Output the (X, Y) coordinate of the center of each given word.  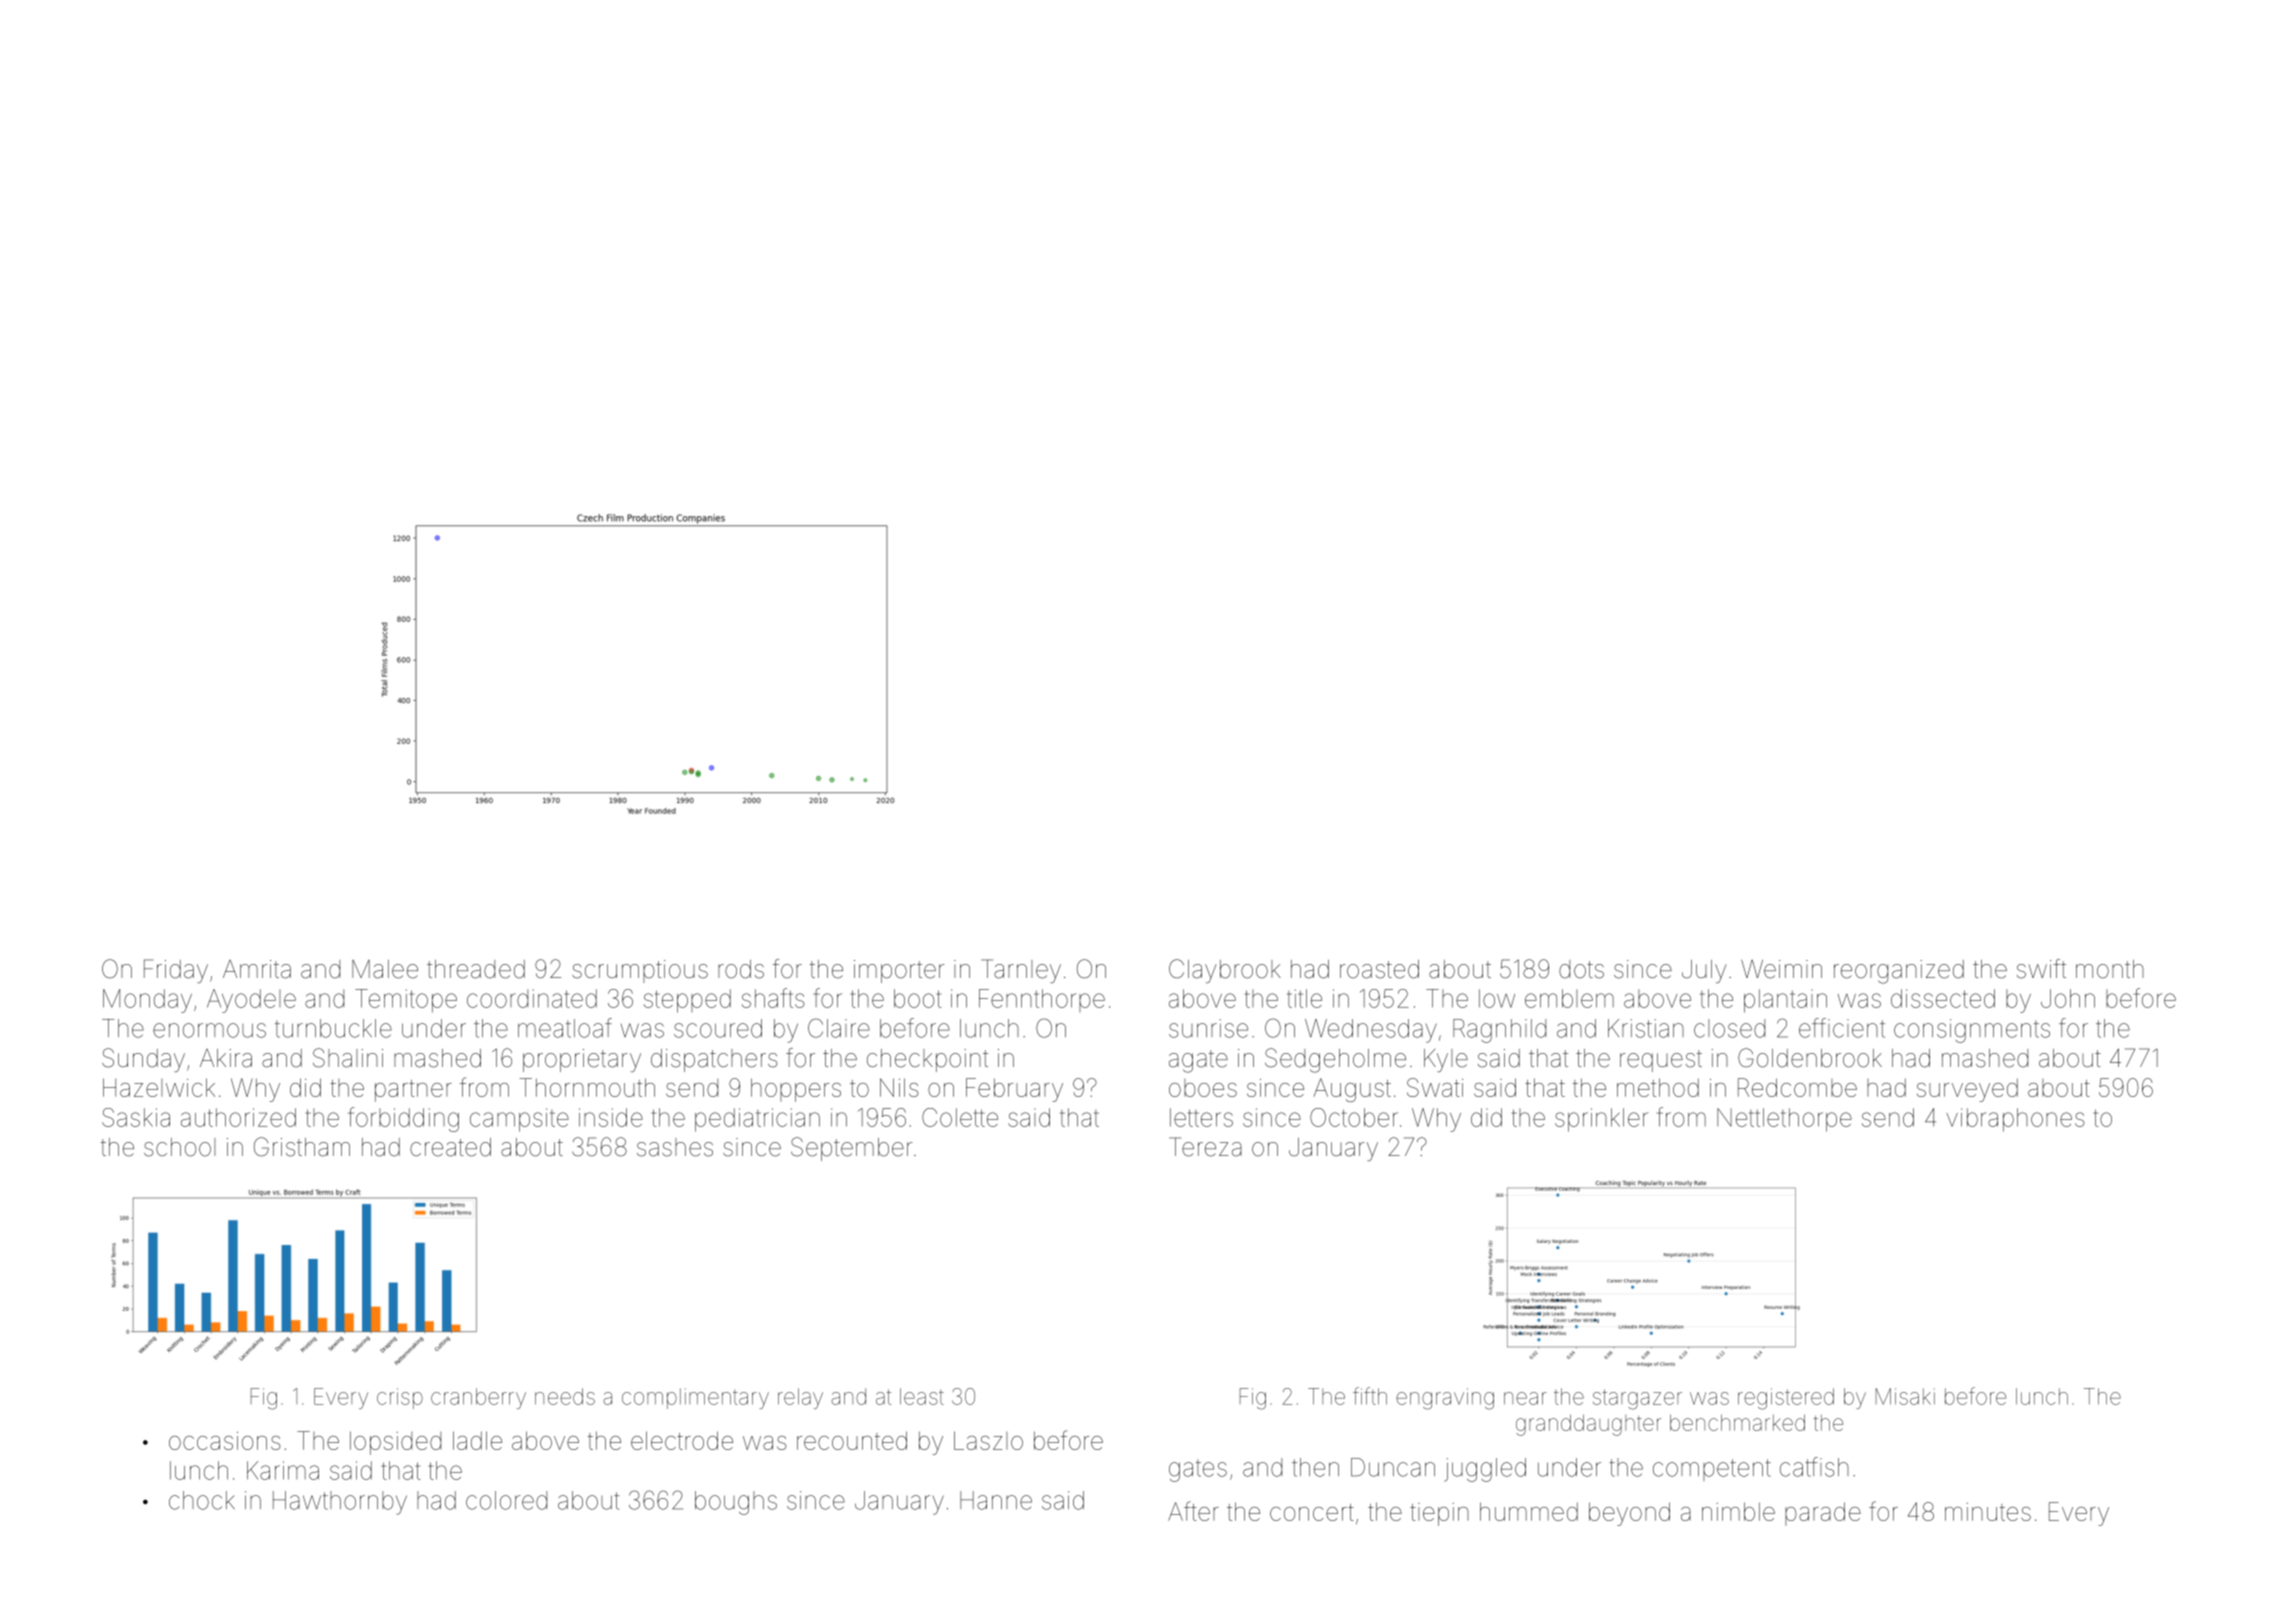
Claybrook (1225, 971)
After (1193, 1511)
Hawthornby (340, 1503)
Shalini (348, 1058)
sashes (675, 1147)
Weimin (1781, 969)
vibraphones (2015, 1120)
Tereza (1205, 1147)
